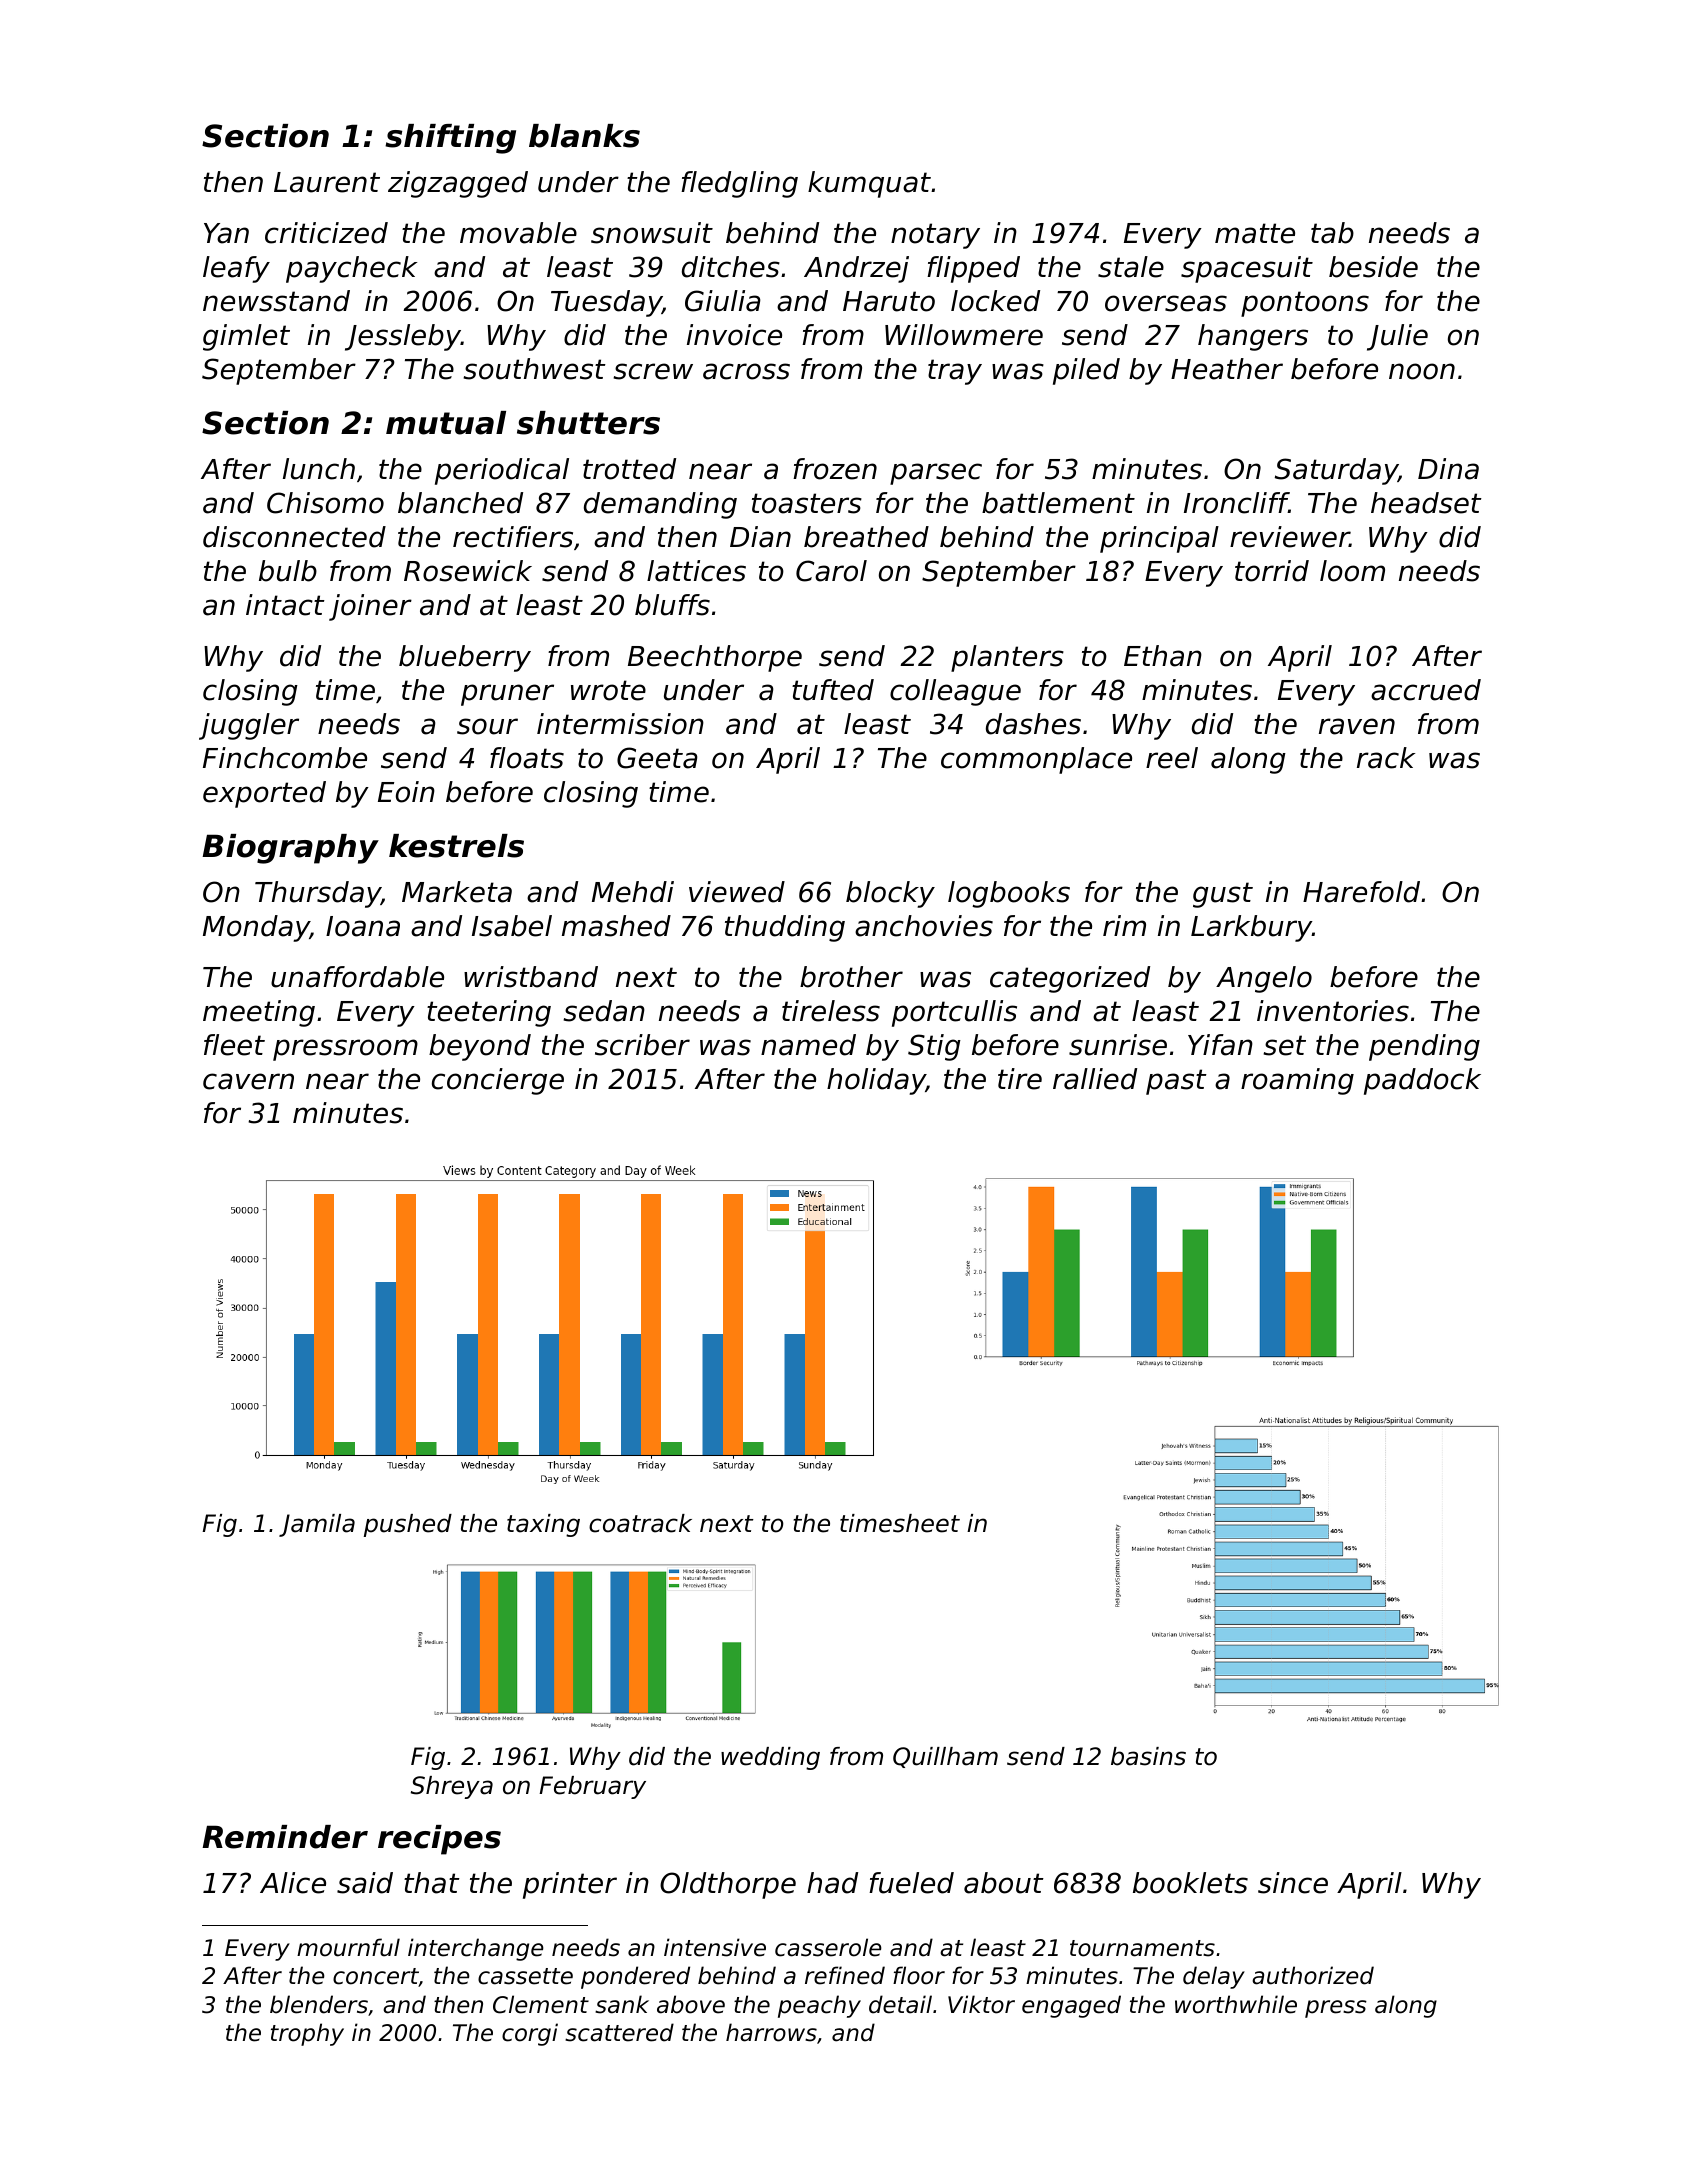 The image size is (1683, 2178). I want to click on viewed, so click(737, 892).
